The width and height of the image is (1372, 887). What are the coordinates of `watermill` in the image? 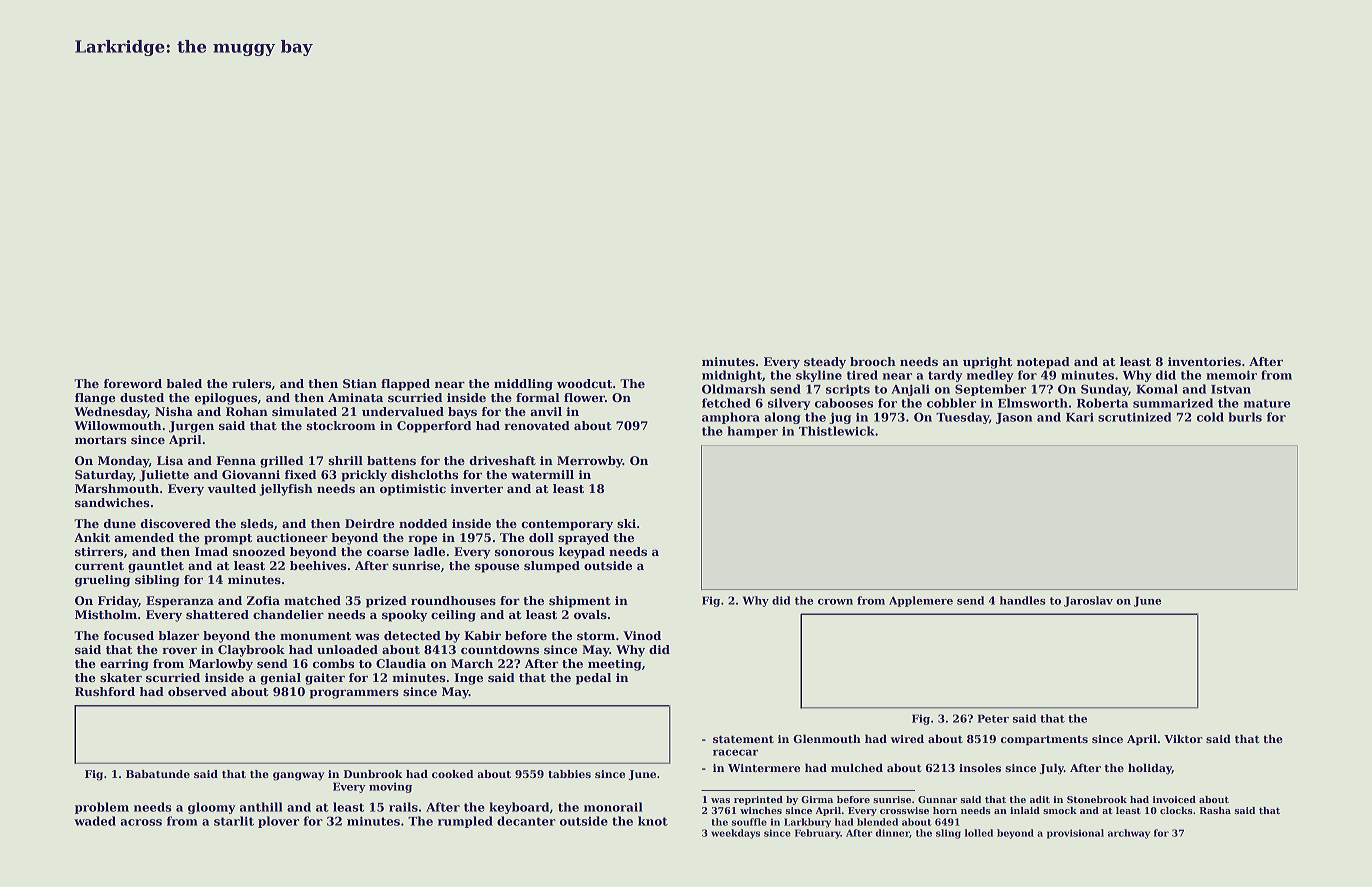 It's located at (542, 474).
